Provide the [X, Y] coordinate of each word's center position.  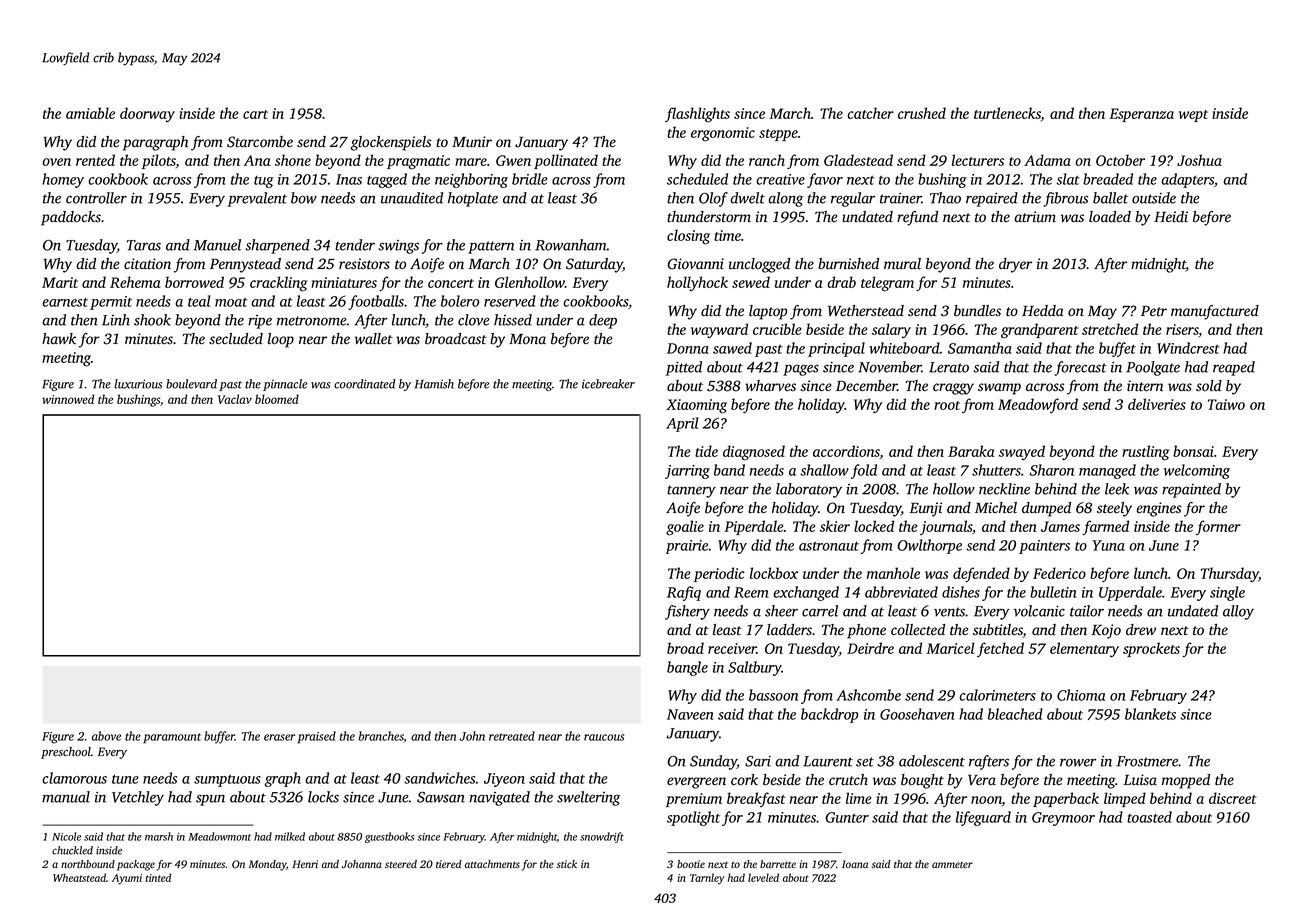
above [106, 736]
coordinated [364, 384]
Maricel [950, 648]
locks [323, 797]
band [729, 470]
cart [255, 114]
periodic [719, 574]
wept [1193, 116]
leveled [763, 877]
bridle [530, 179]
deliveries [1157, 404]
